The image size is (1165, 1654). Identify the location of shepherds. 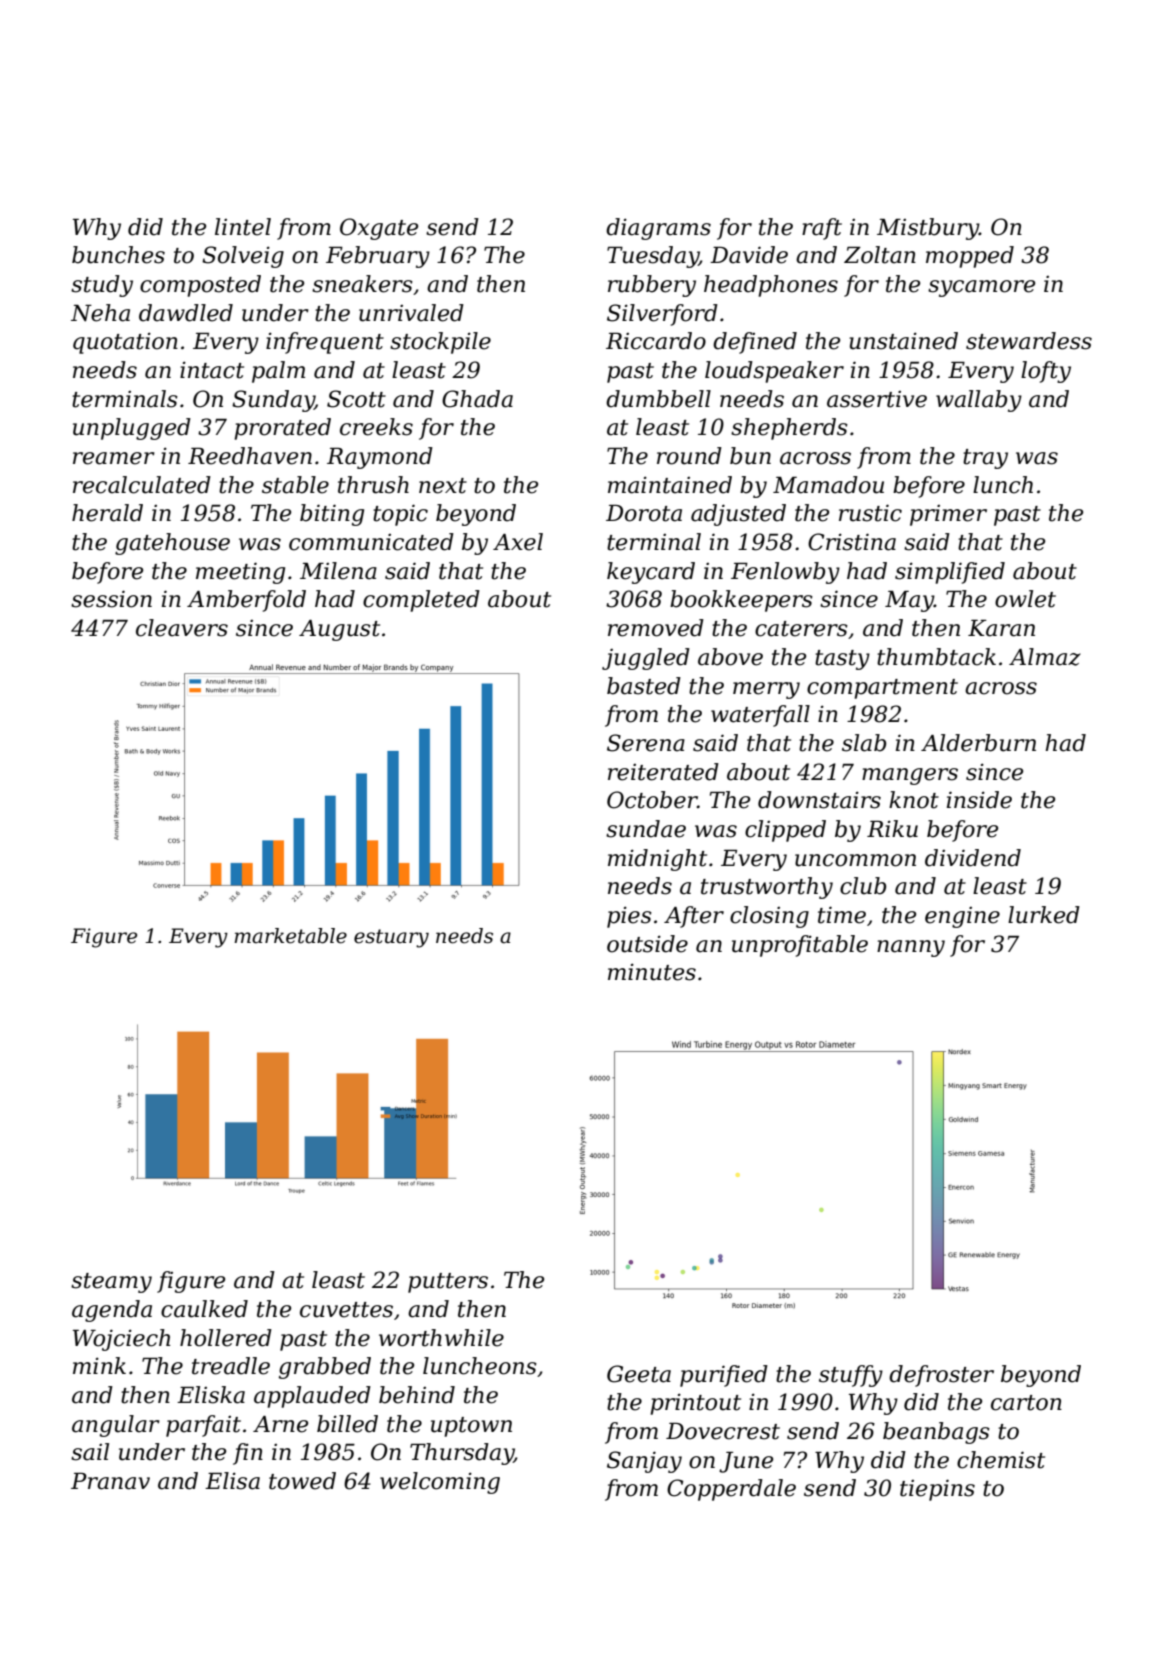
(789, 429).
